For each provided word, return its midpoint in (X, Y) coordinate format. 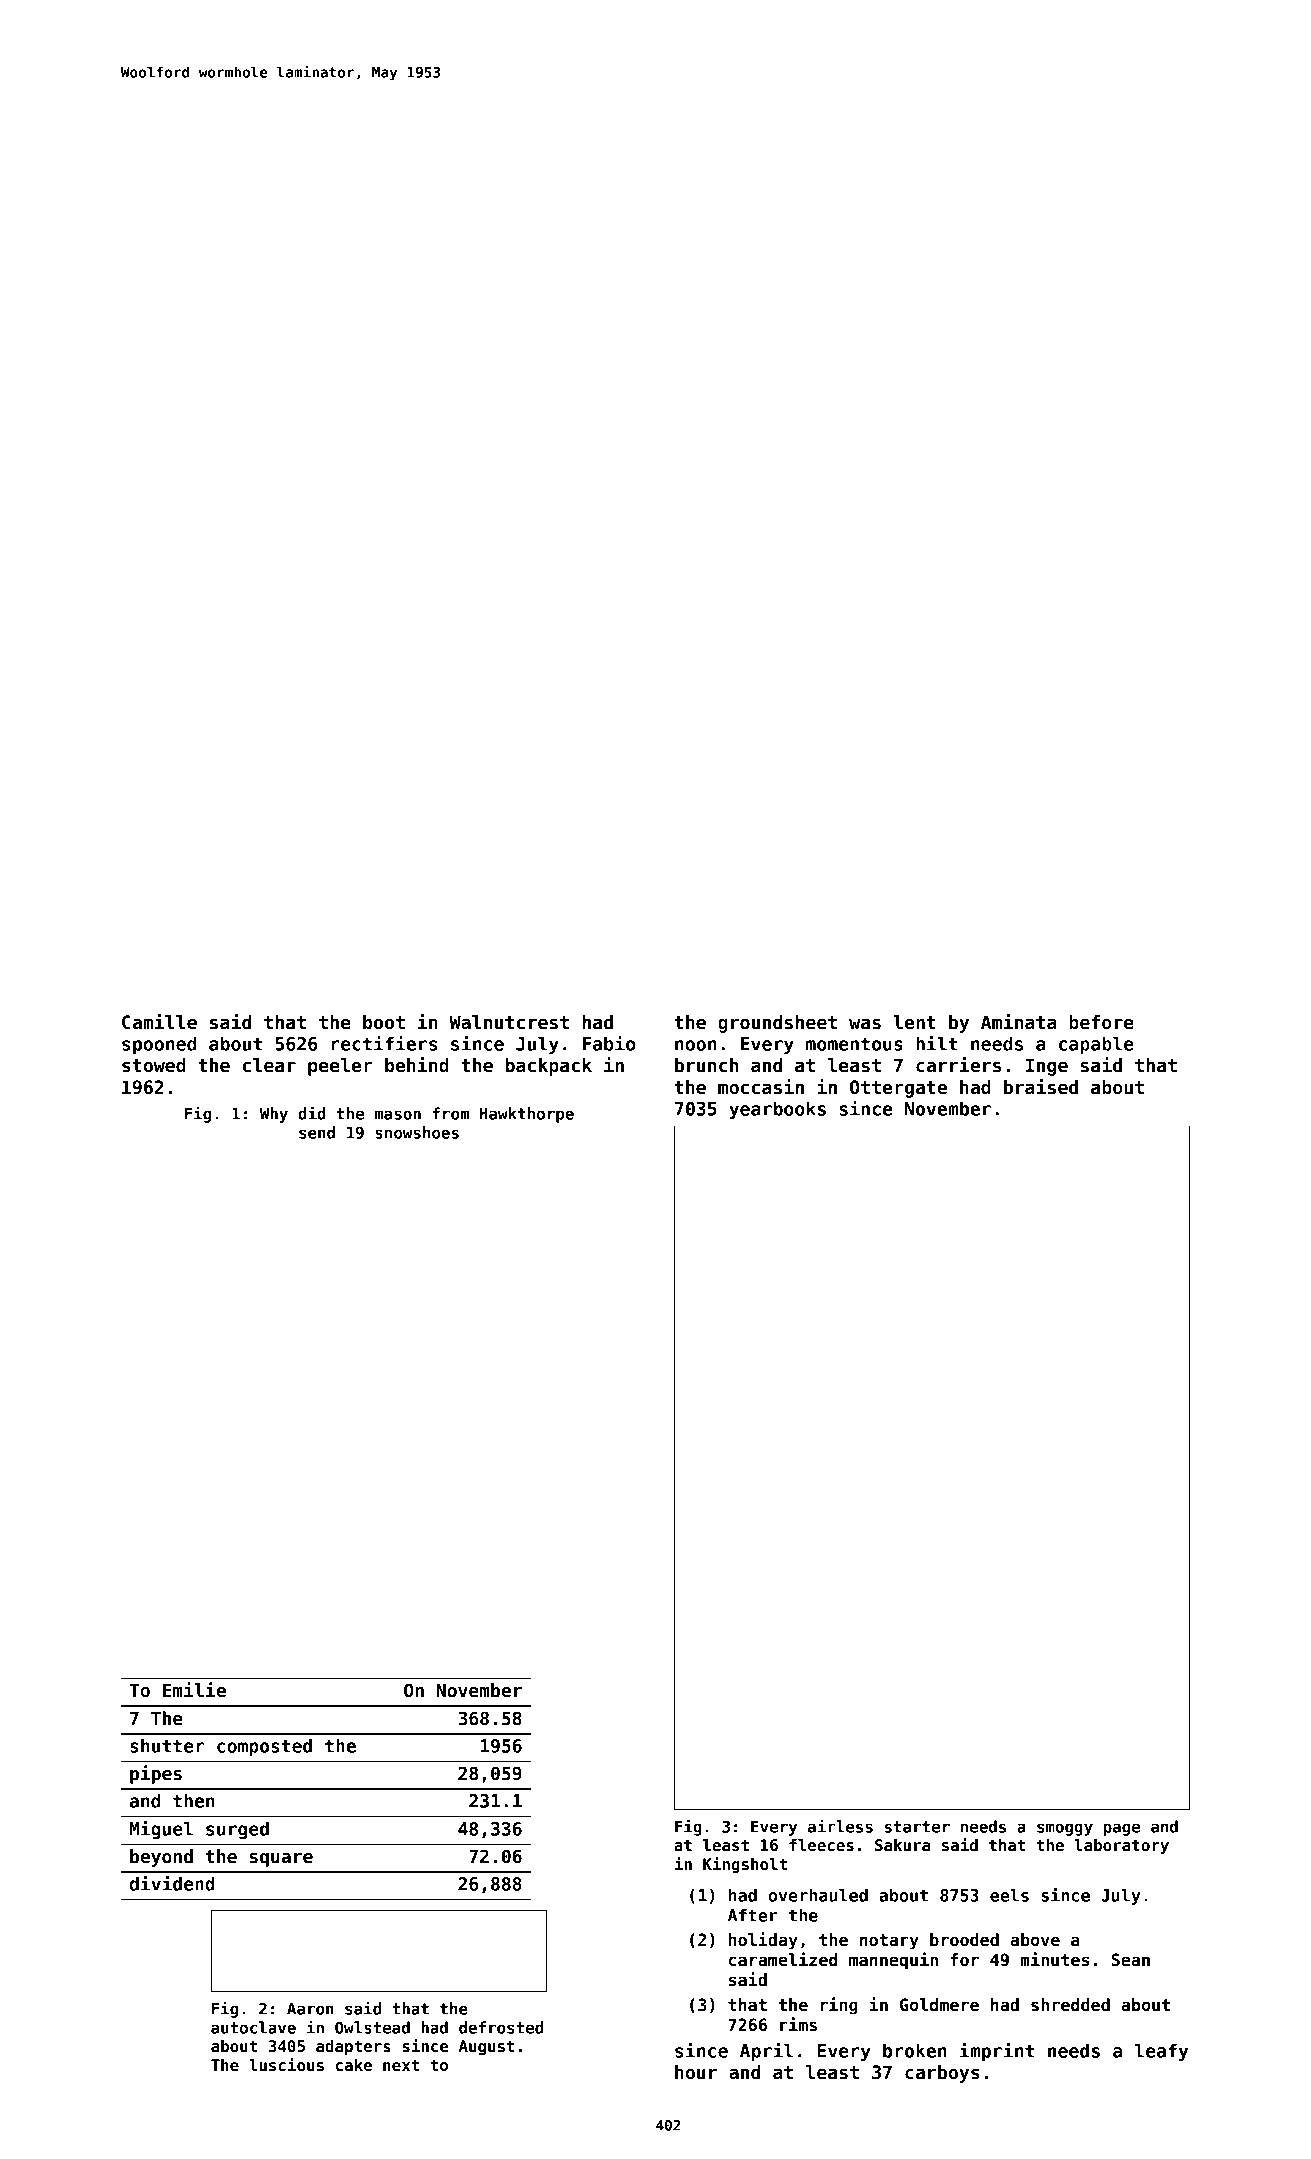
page (1122, 1829)
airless (840, 1826)
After (753, 1915)
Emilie (194, 1690)
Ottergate (898, 1089)
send (317, 1132)
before (1101, 1022)
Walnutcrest (509, 1022)
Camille (159, 1022)
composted (264, 1747)
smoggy (1065, 1829)
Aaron (310, 2009)
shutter (167, 1745)
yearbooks (777, 1110)
